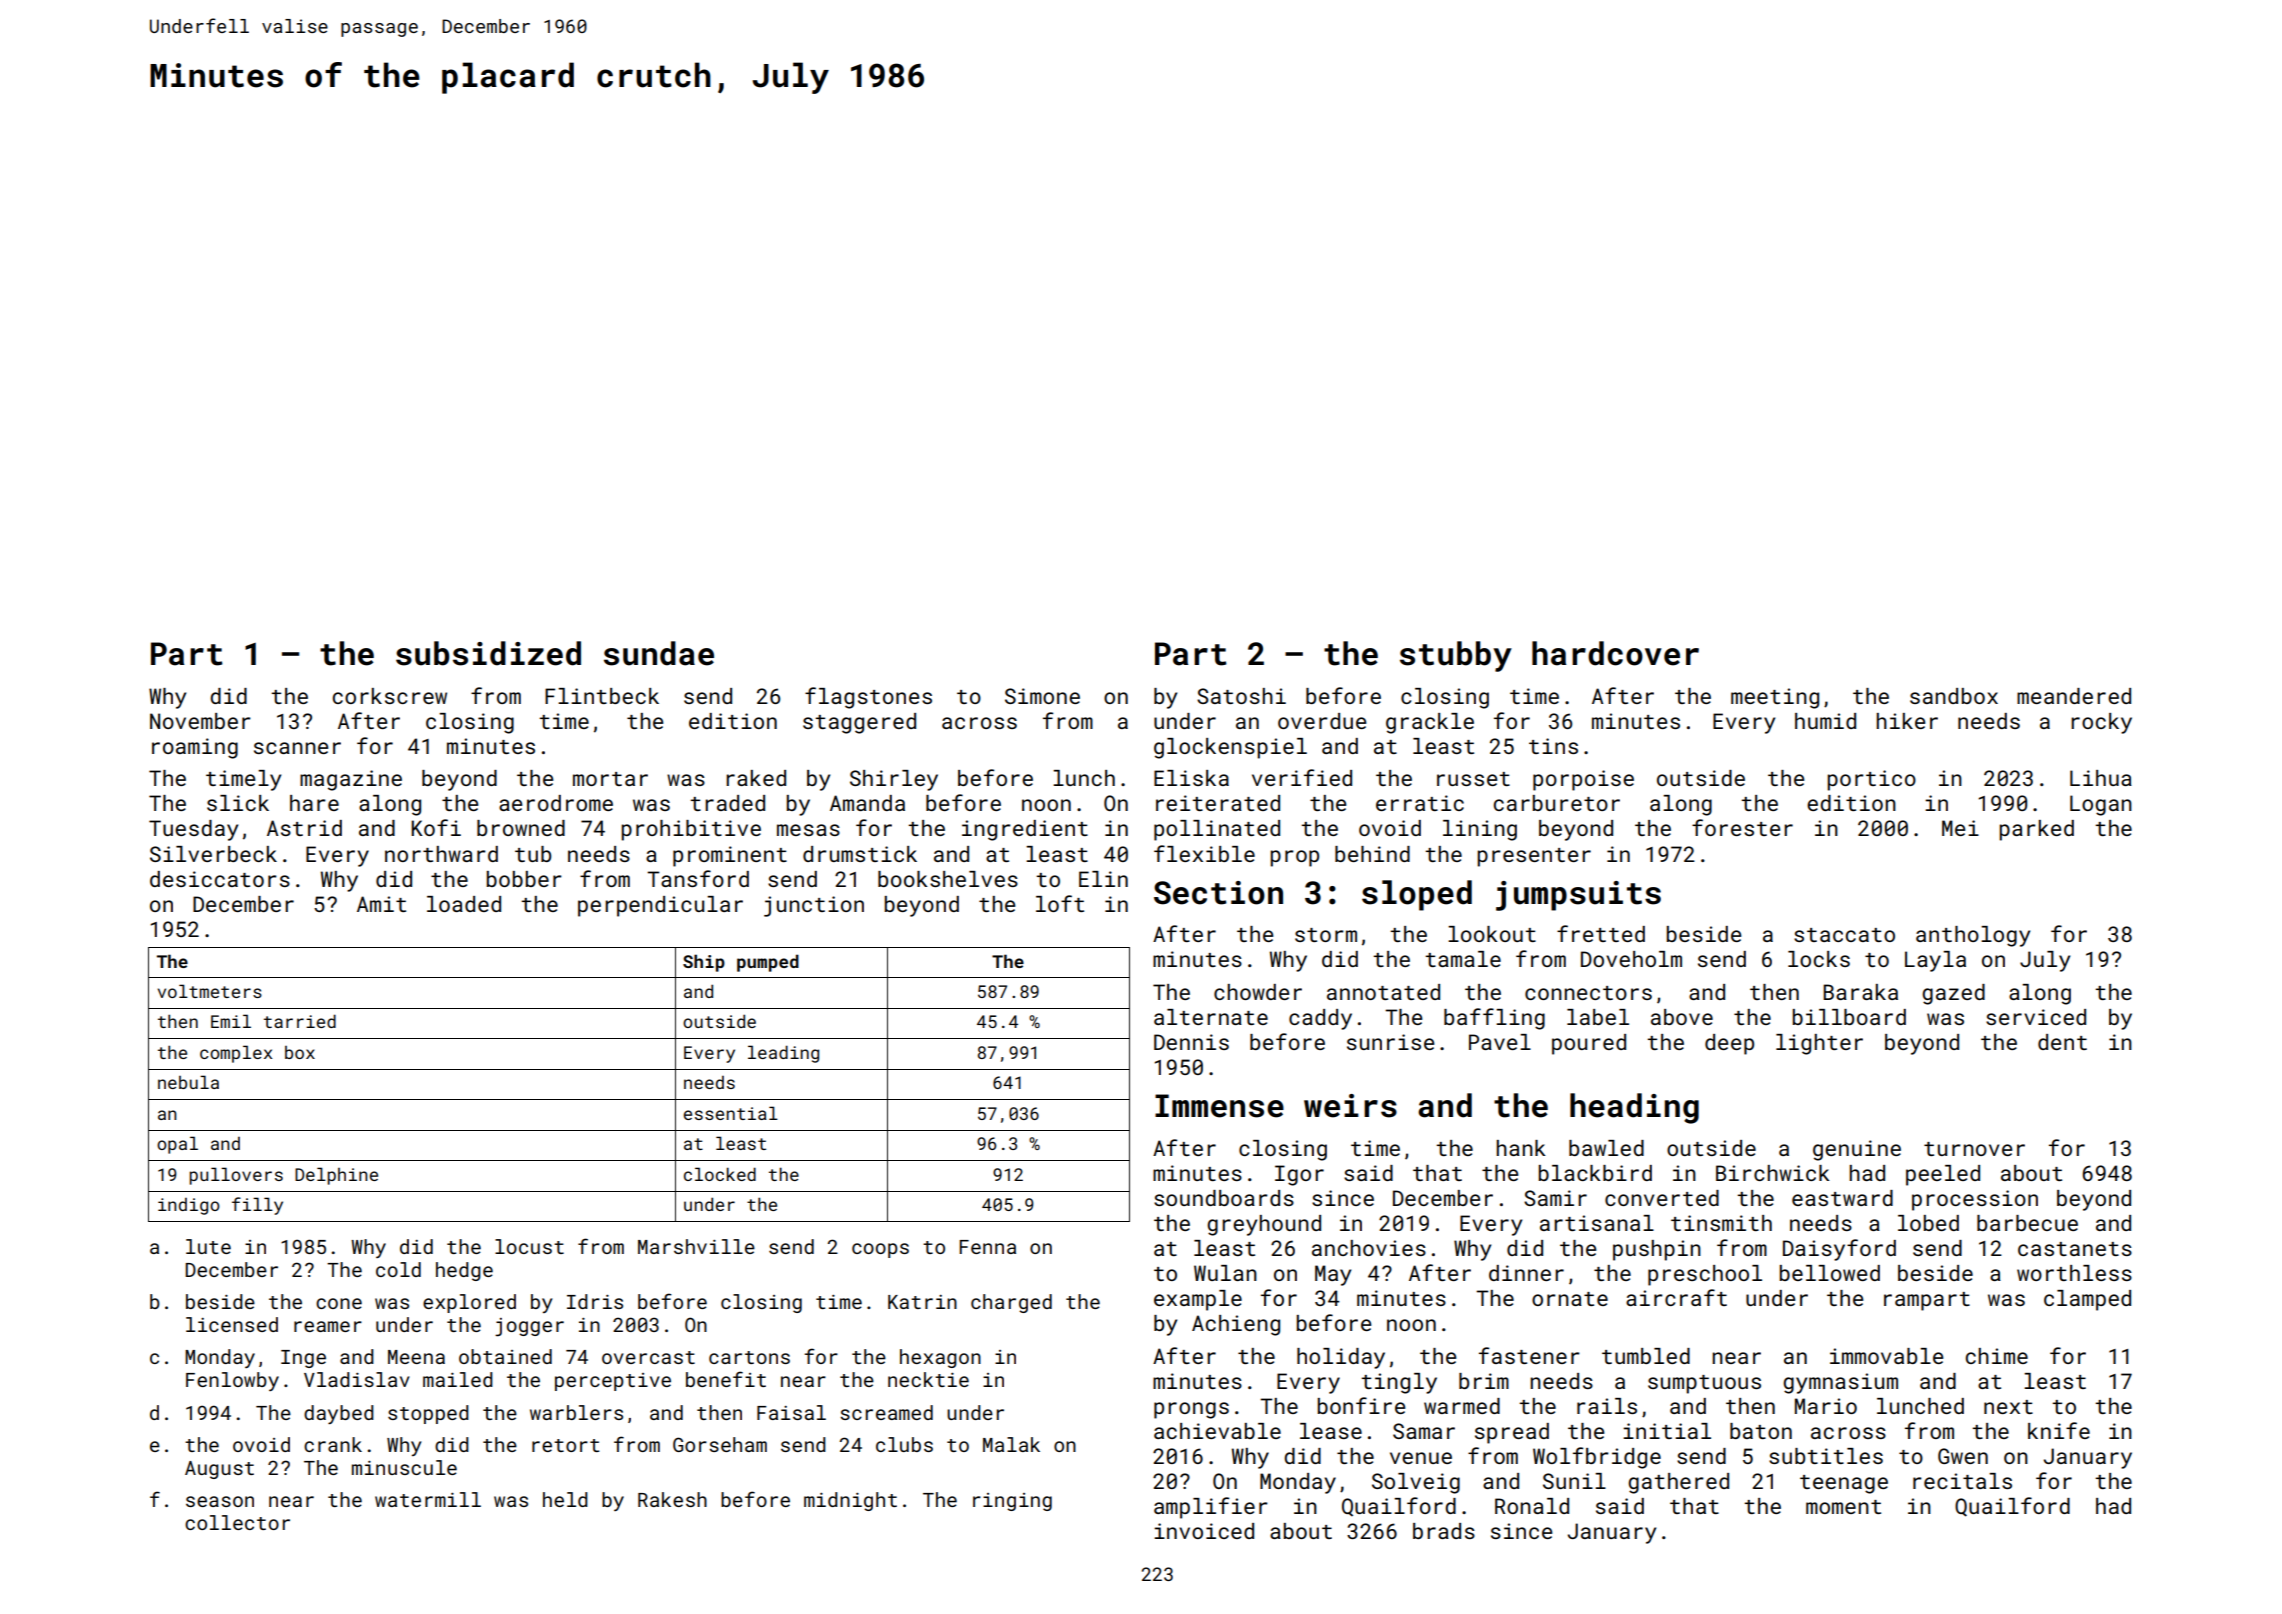  I want to click on browned, so click(521, 828).
